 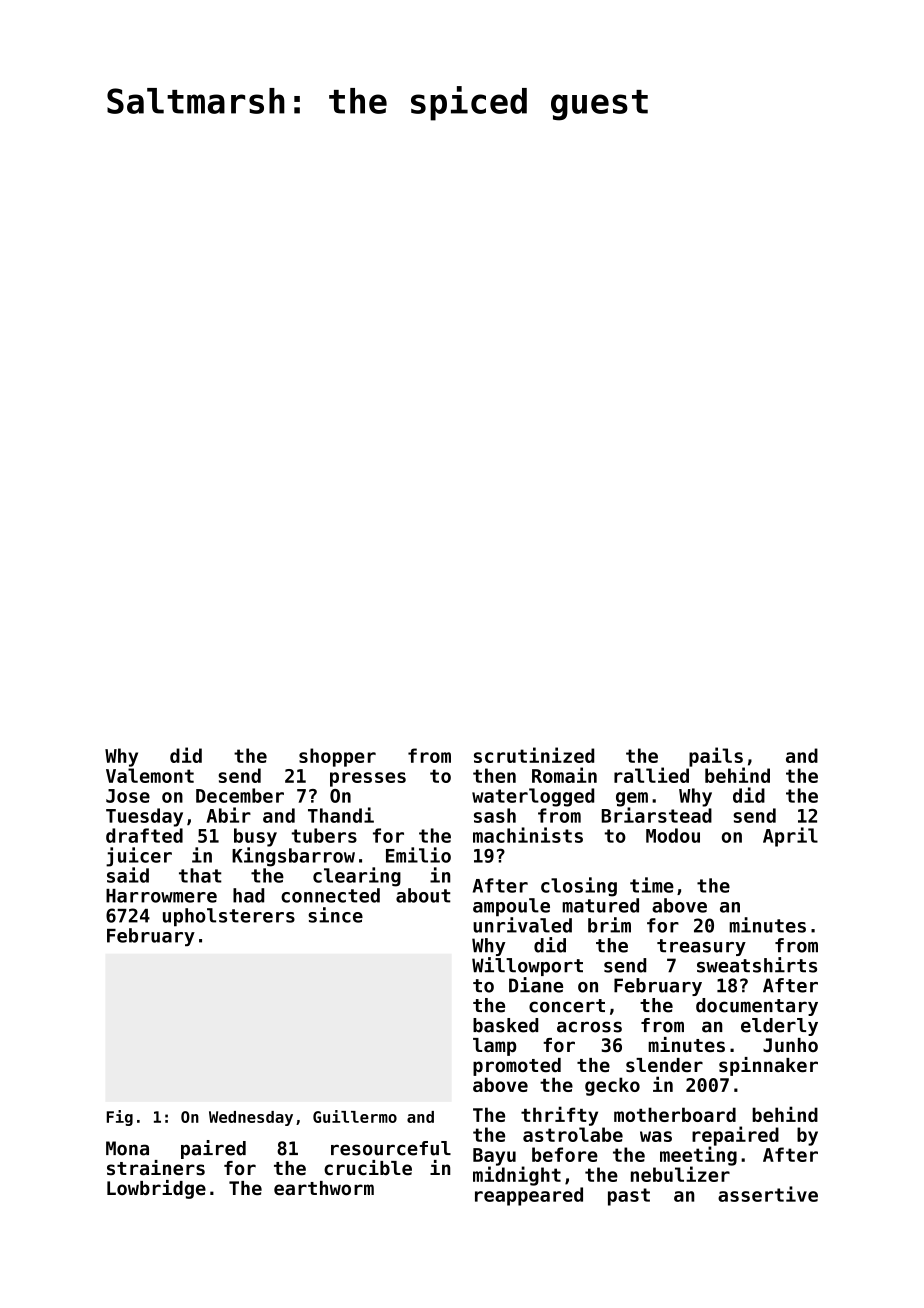 What do you see at coordinates (337, 757) in the screenshot?
I see `shopper` at bounding box center [337, 757].
